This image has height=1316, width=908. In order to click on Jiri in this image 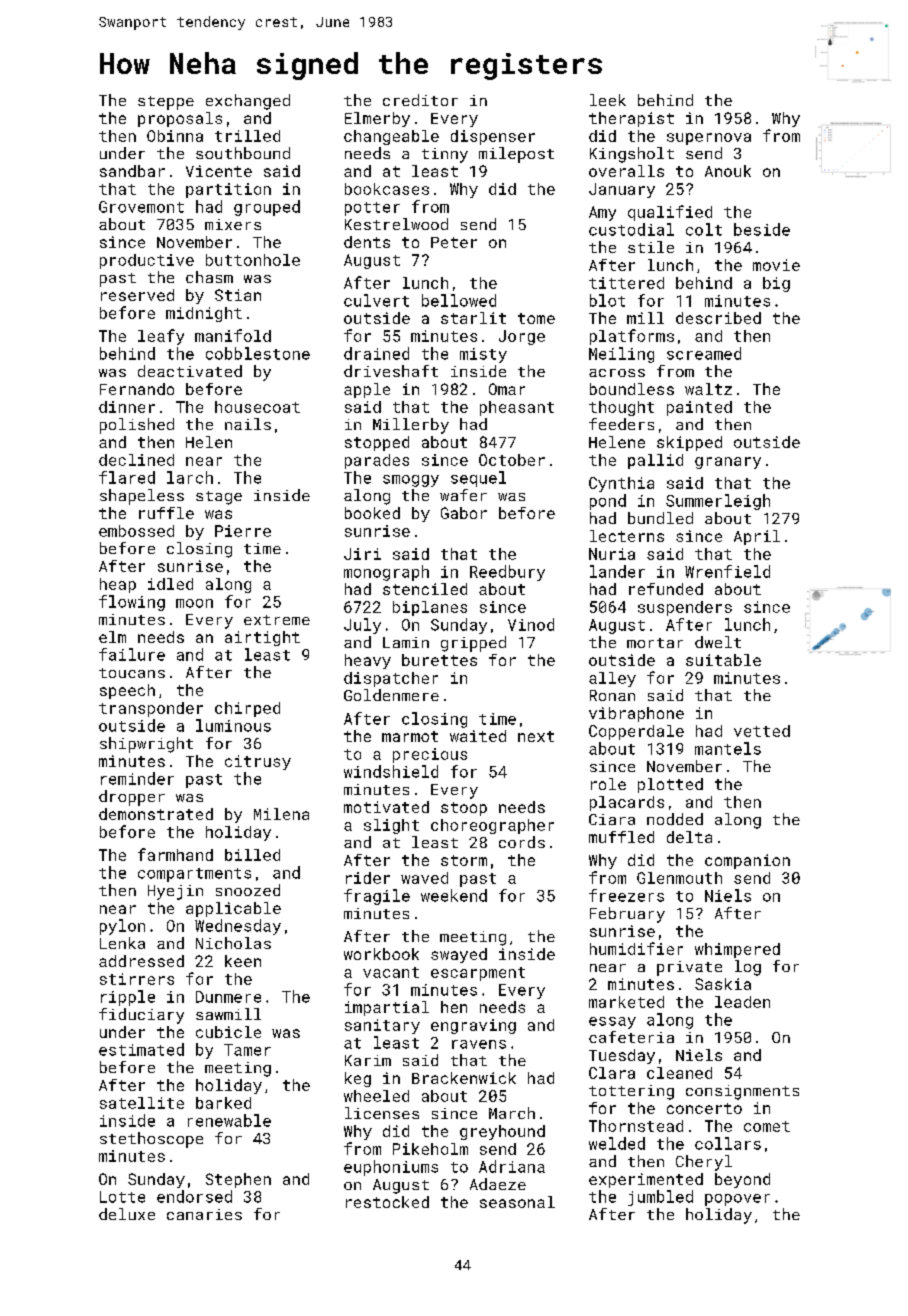, I will do `click(362, 554)`.
